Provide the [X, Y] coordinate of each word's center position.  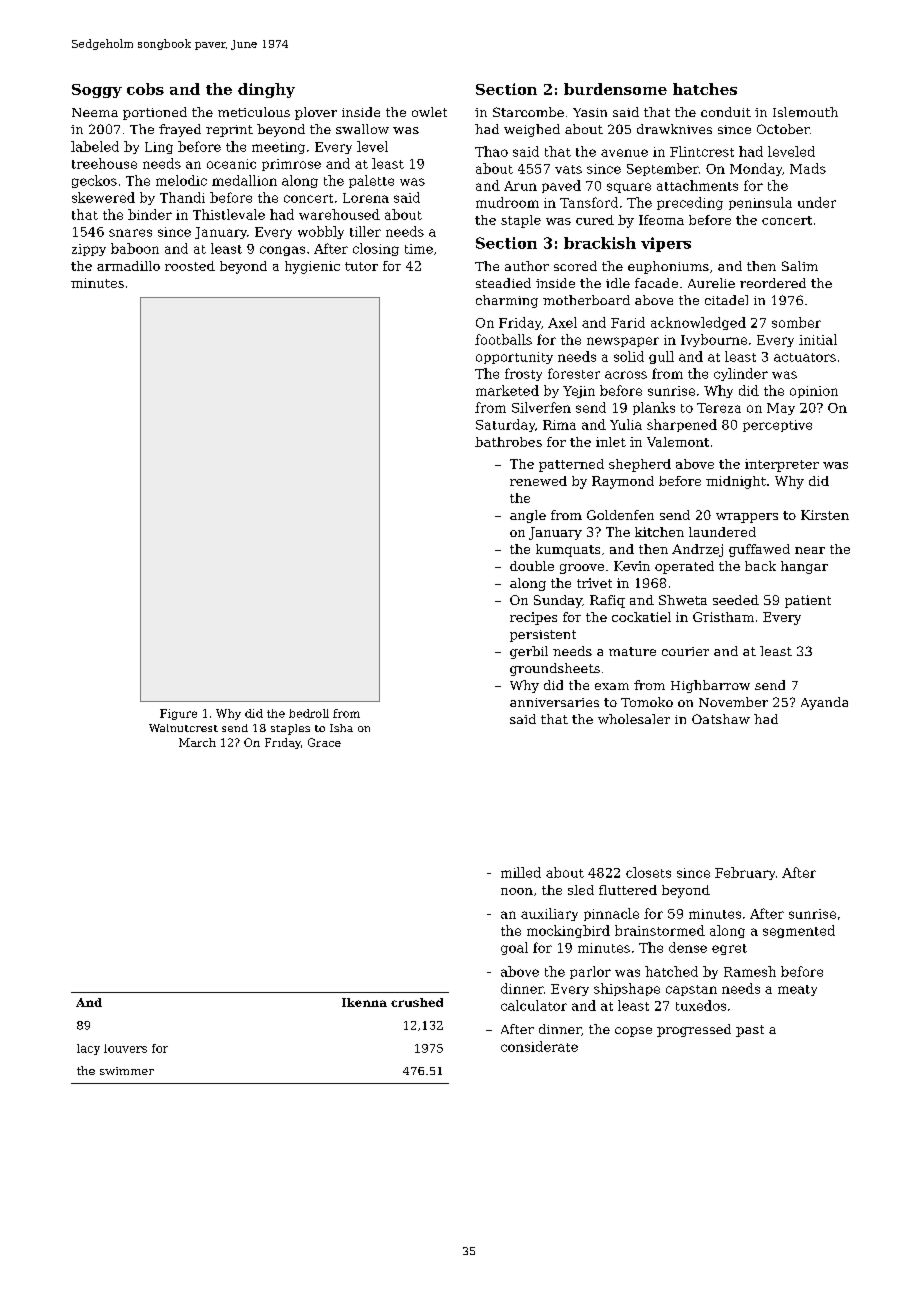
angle [528, 516]
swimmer [127, 1071]
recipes [533, 618]
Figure [178, 714]
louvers [125, 1048]
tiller [365, 231]
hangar [804, 567]
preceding [690, 203]
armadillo [128, 266]
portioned [155, 113]
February [745, 873]
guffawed [759, 550]
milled [521, 872]
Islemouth [805, 112]
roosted [190, 266]
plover [316, 113]
